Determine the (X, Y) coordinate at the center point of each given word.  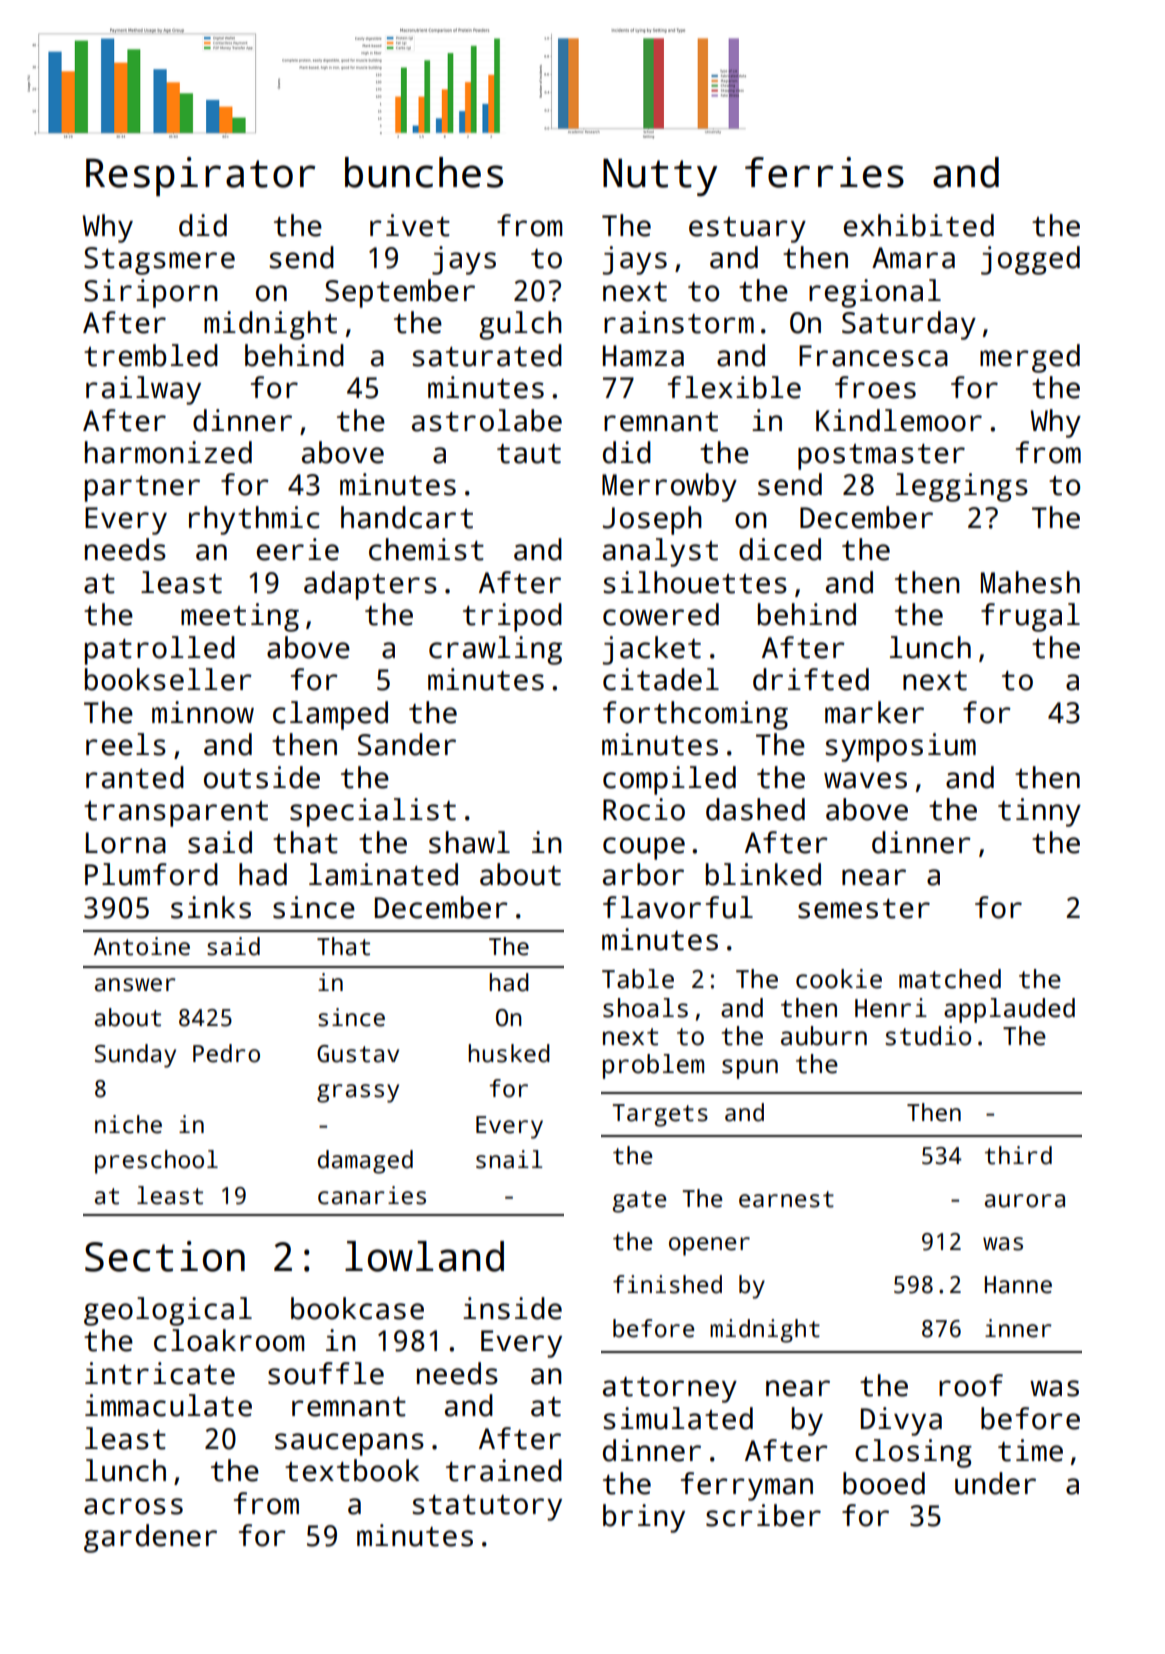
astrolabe (487, 420)
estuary (747, 230)
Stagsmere (159, 261)
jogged (1030, 260)
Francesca (873, 356)
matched (950, 979)
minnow (203, 712)
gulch (520, 325)
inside (512, 1308)
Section (165, 1256)
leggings (962, 487)
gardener (150, 1538)
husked (509, 1053)
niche (128, 1124)
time (1030, 1450)
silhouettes (695, 582)
